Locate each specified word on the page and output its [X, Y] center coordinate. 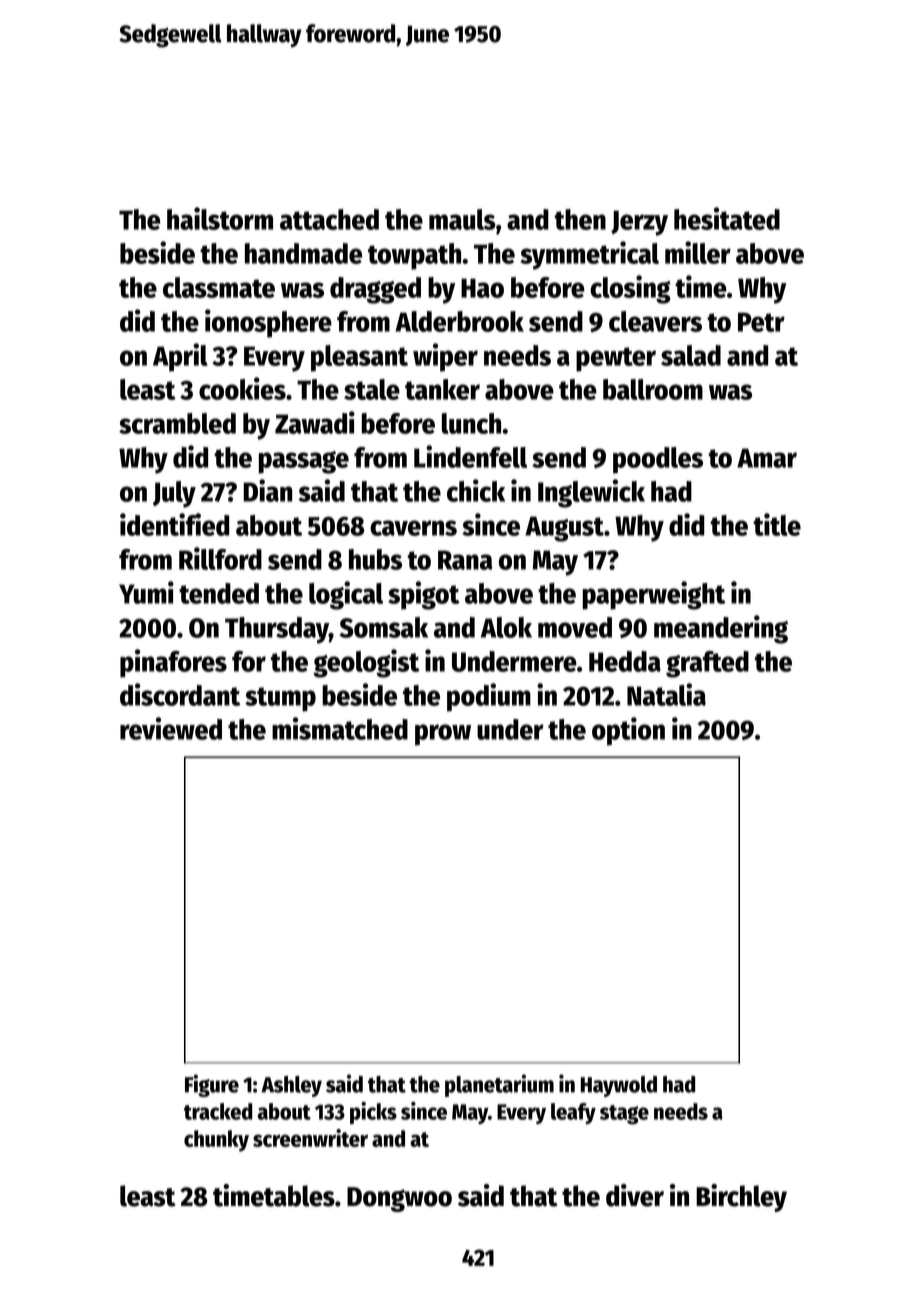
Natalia [666, 694]
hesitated [727, 218]
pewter [616, 359]
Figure [212, 1085]
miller [698, 252]
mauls [462, 219]
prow [443, 735]
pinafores [173, 663]
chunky [216, 1141]
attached [329, 219]
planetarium [499, 1085]
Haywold [619, 1086]
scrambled [177, 423]
